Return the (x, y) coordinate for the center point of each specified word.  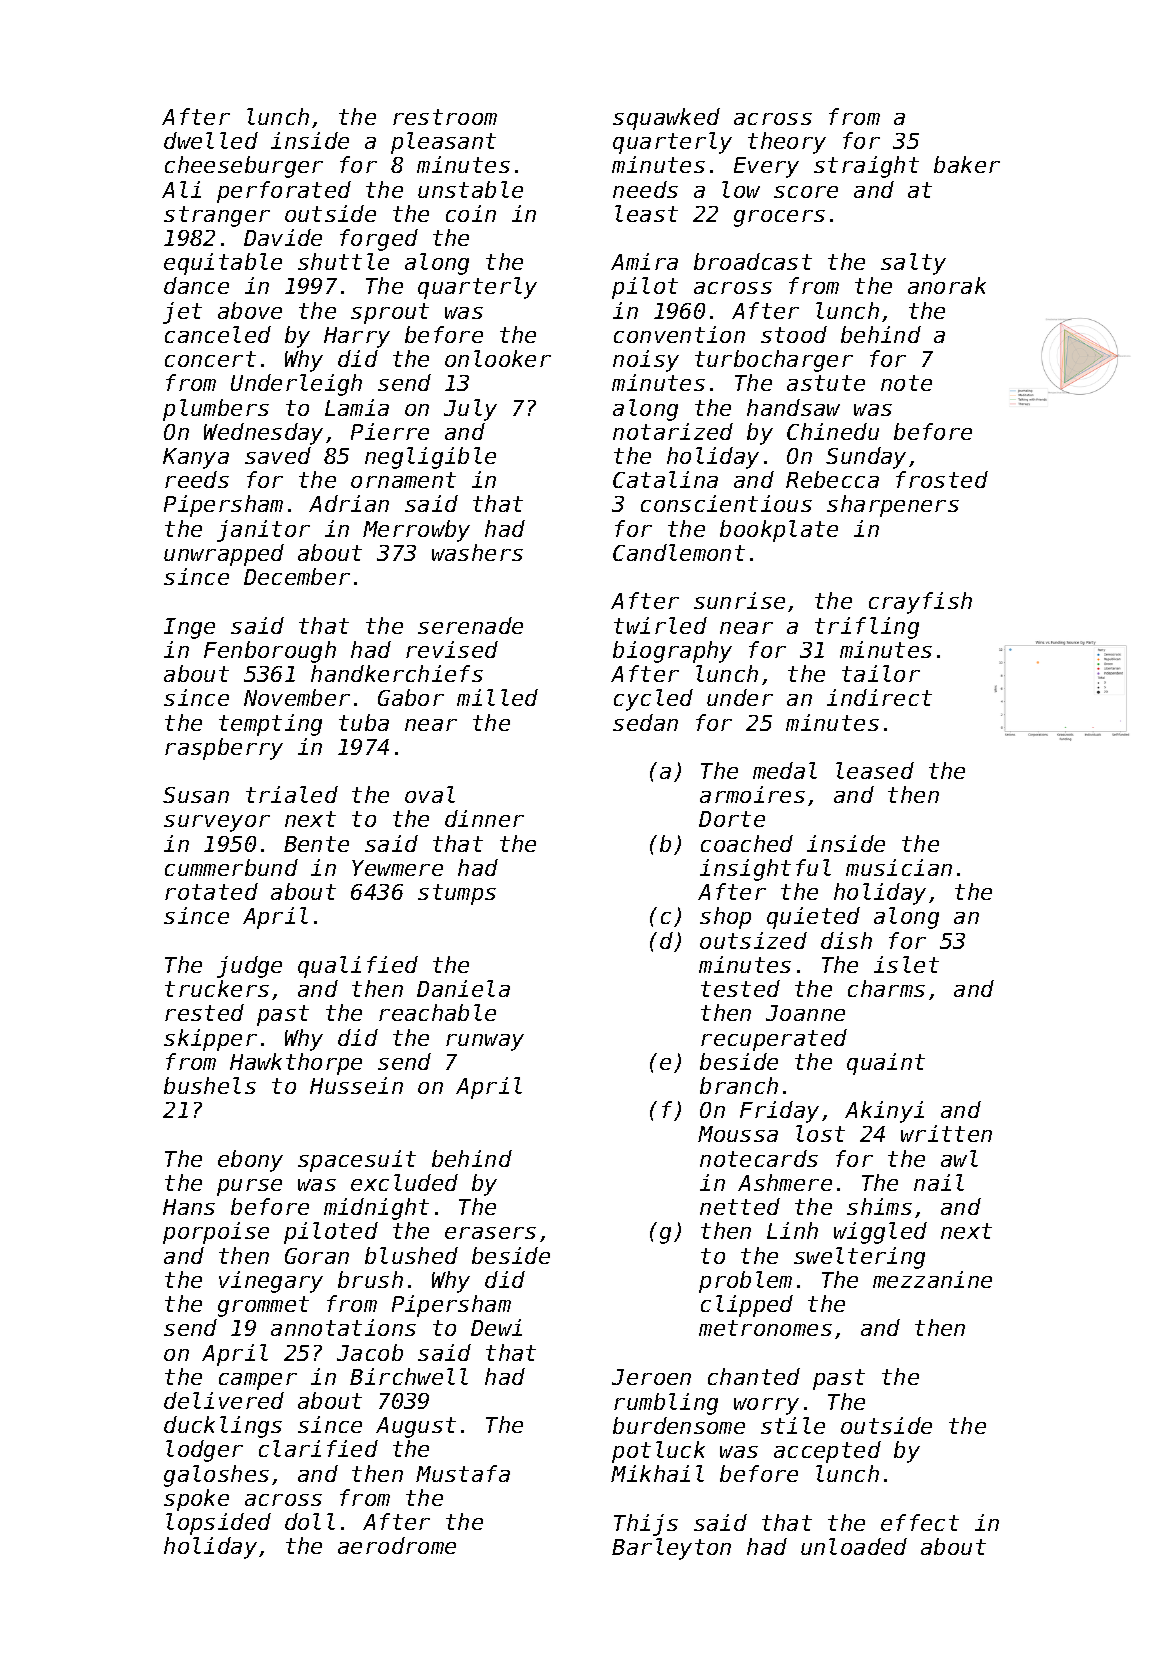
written (946, 1133)
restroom (445, 117)
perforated (284, 192)
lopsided (218, 1524)
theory (787, 143)
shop (725, 918)
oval (430, 794)
